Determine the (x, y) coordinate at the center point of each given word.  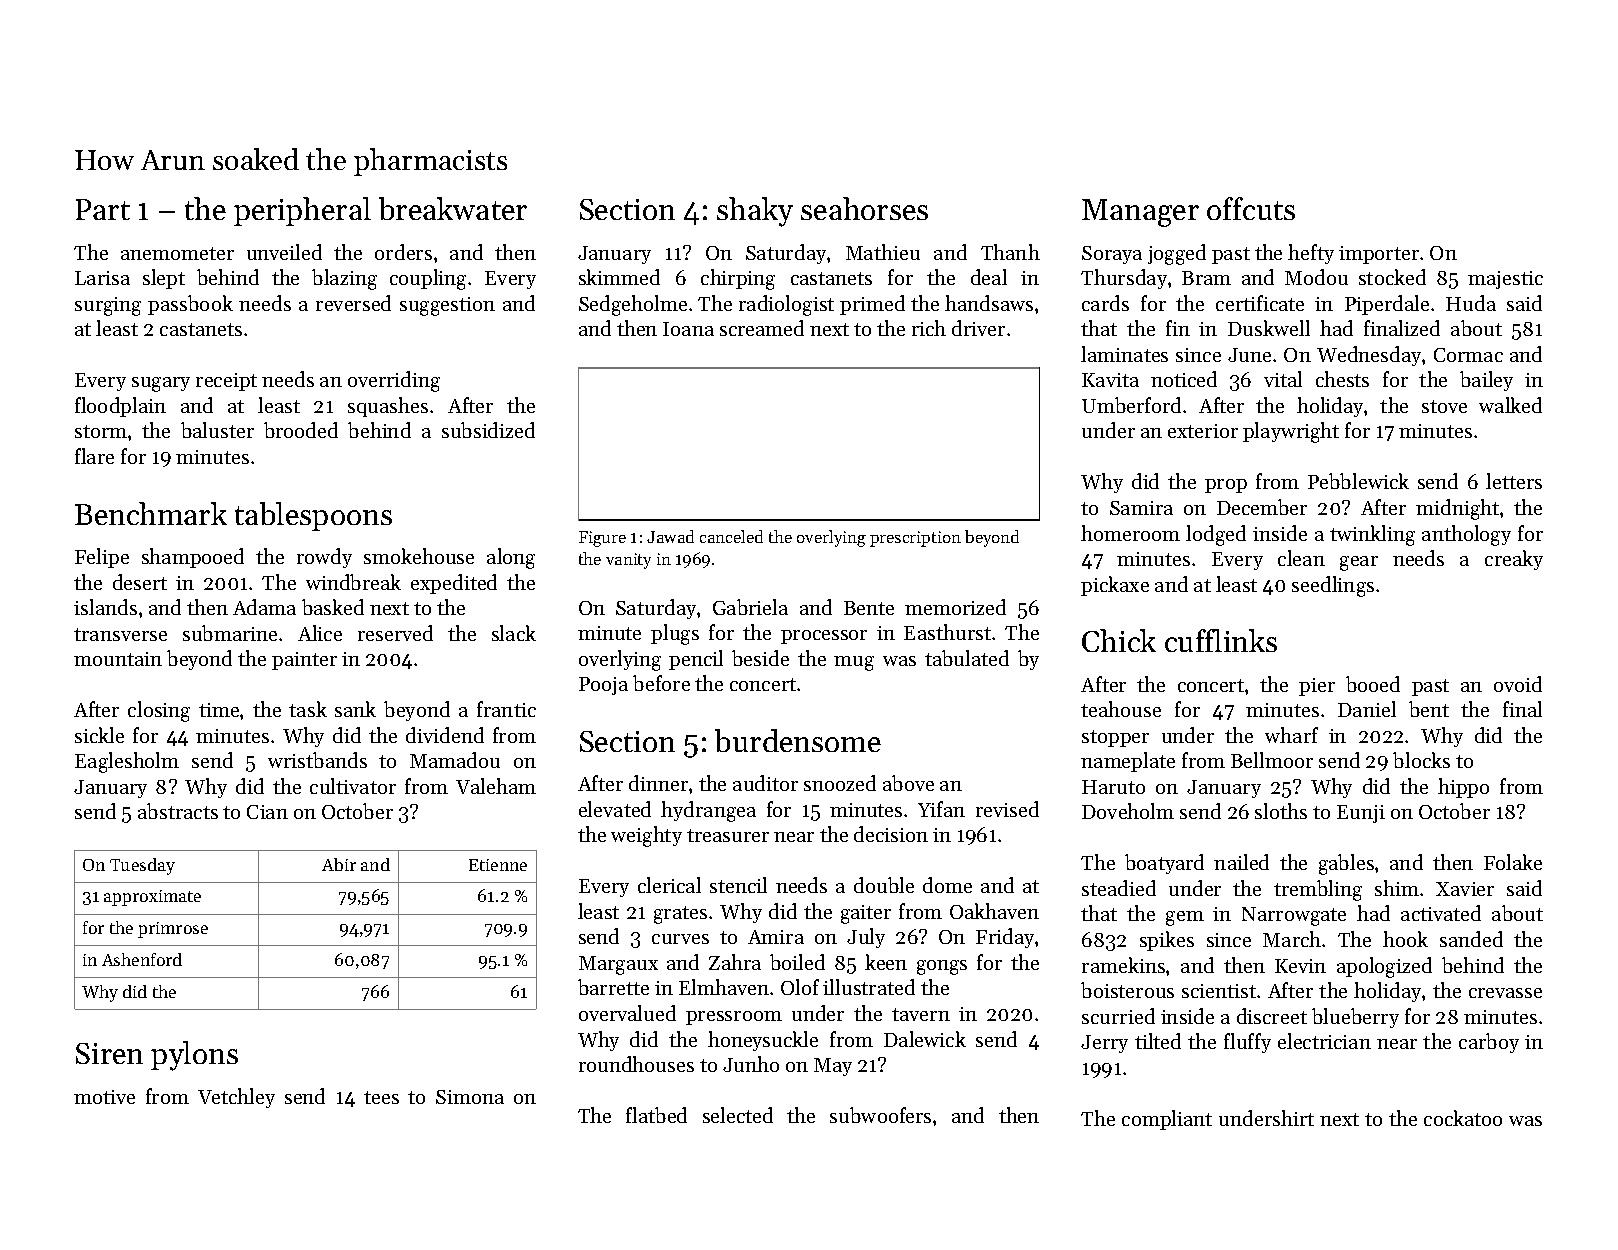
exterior (1203, 431)
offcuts (1251, 208)
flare (94, 456)
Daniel (1367, 709)
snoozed (840, 783)
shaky (755, 212)
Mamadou (455, 760)
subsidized (488, 430)
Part (103, 209)
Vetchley (236, 1098)
